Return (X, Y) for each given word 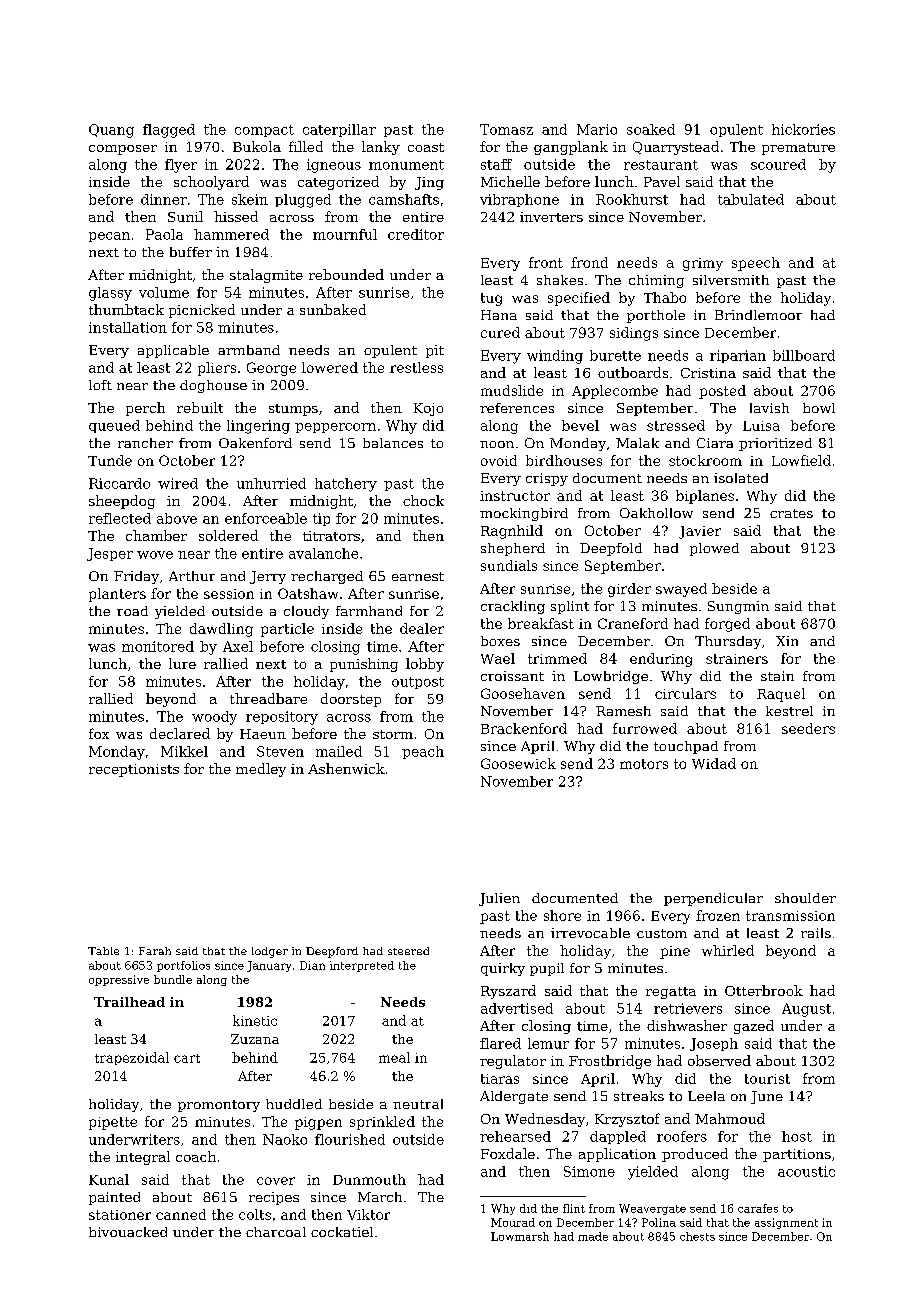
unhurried (271, 483)
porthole (656, 316)
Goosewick (518, 763)
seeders (808, 728)
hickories (803, 129)
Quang (111, 131)
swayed (681, 590)
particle (287, 630)
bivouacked (128, 1232)
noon (497, 444)
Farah (155, 951)
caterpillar (339, 130)
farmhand (369, 611)
